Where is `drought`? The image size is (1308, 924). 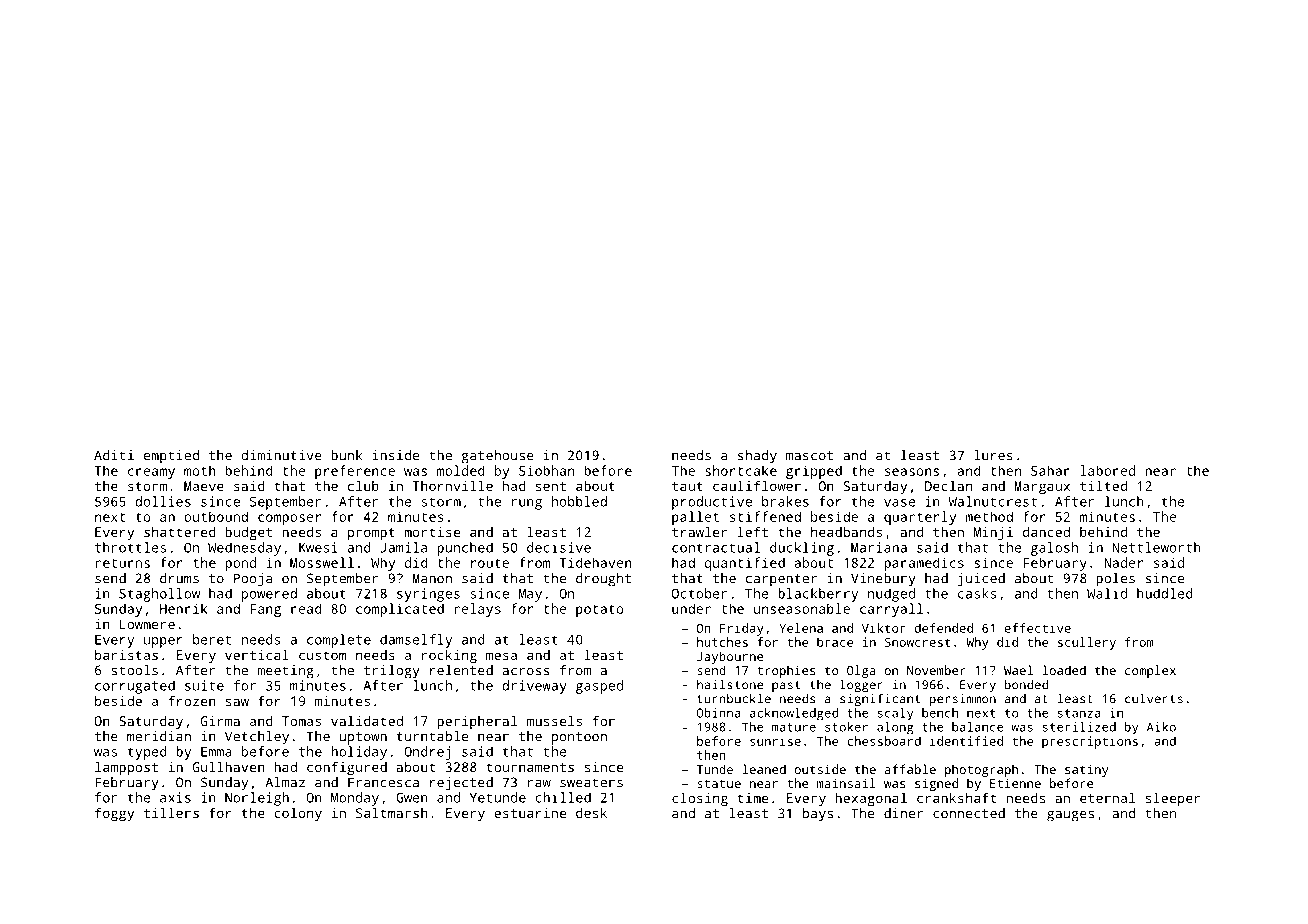 drought is located at coordinates (603, 580).
